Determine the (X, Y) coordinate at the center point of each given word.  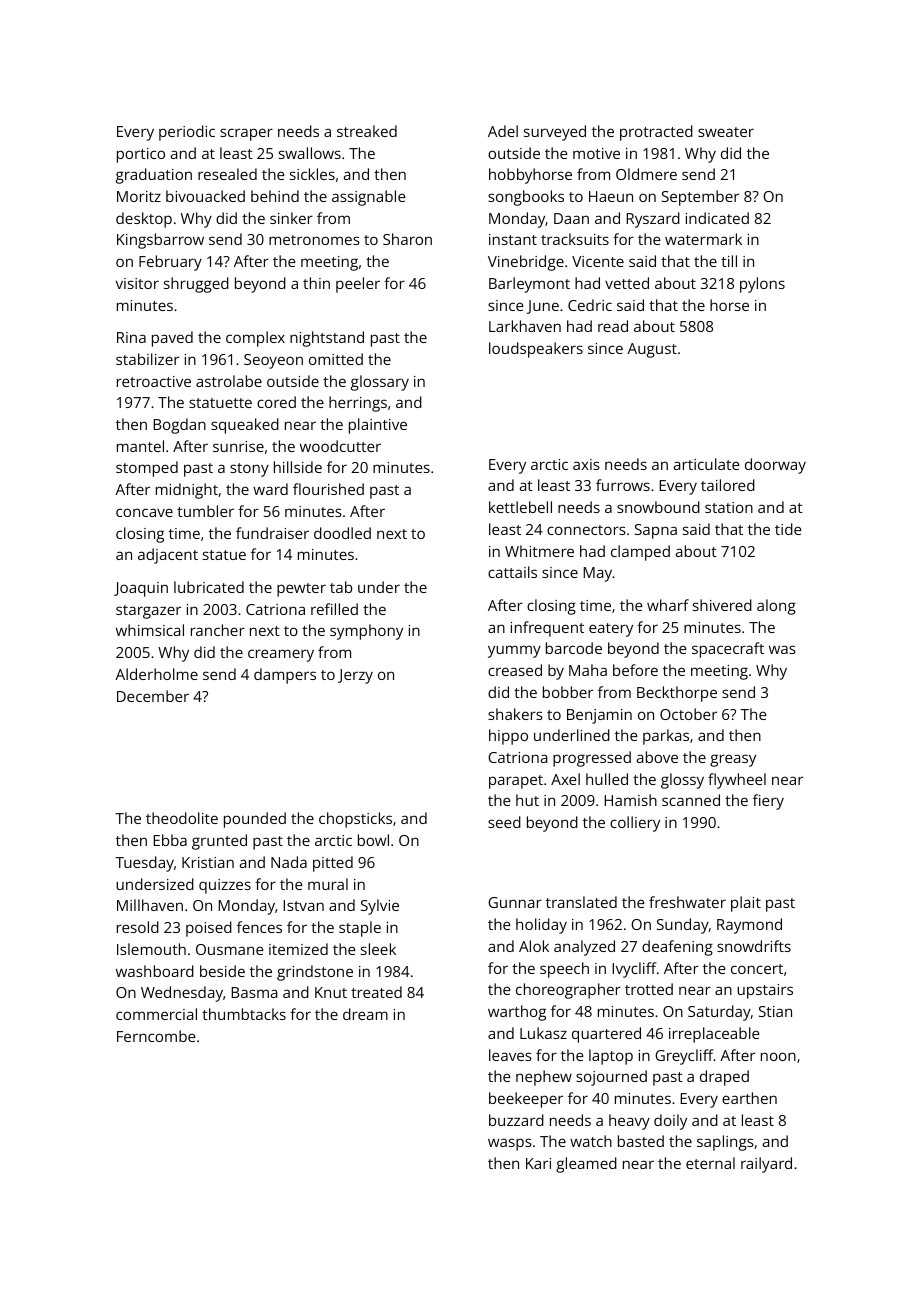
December (153, 696)
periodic (187, 133)
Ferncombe (156, 1036)
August (652, 350)
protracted (656, 133)
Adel (503, 131)
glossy (682, 781)
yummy (514, 651)
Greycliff (684, 1057)
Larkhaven (525, 326)
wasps (510, 1144)
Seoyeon (273, 361)
